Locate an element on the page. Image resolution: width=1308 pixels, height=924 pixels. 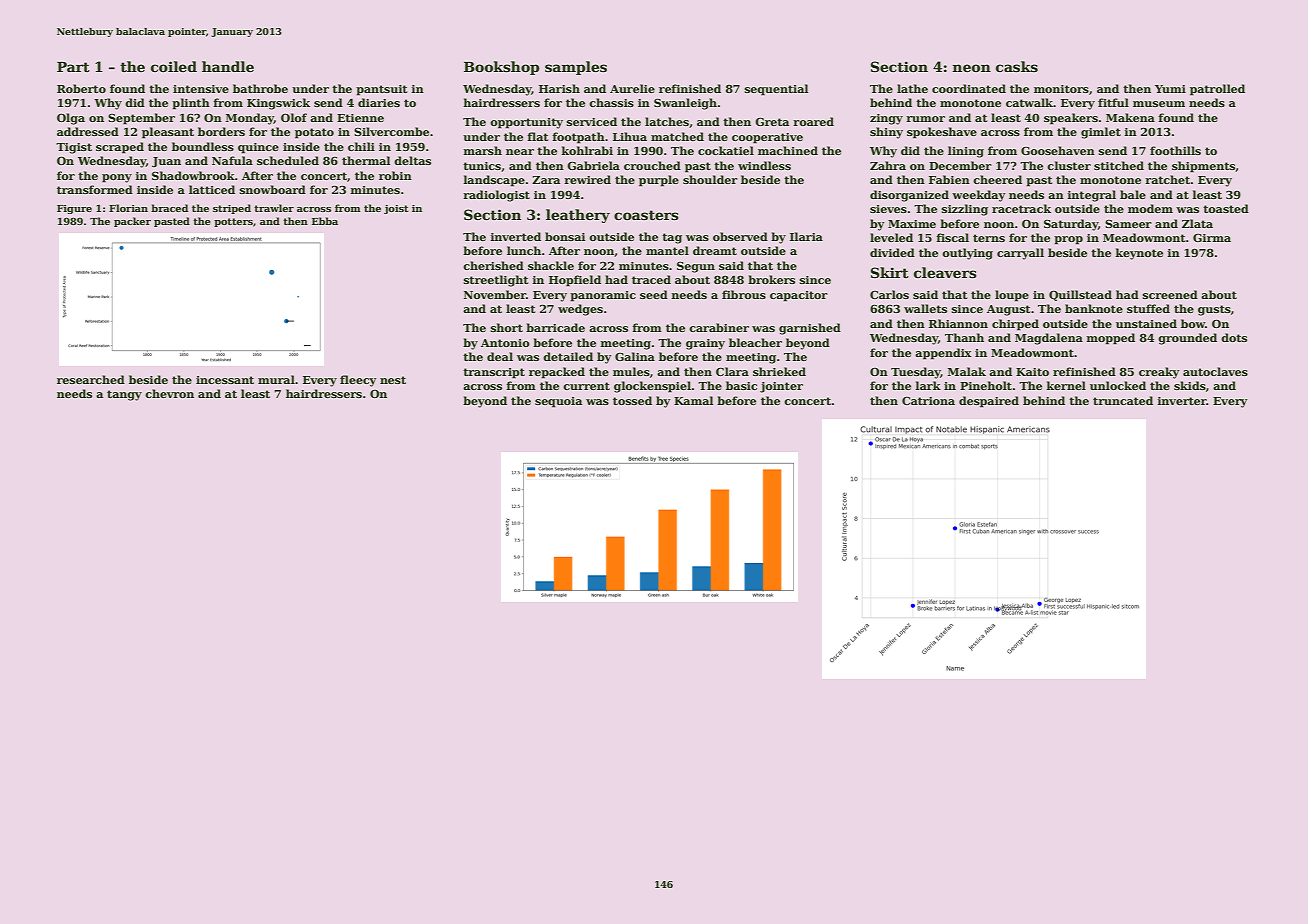
pantsuit is located at coordinates (381, 90).
